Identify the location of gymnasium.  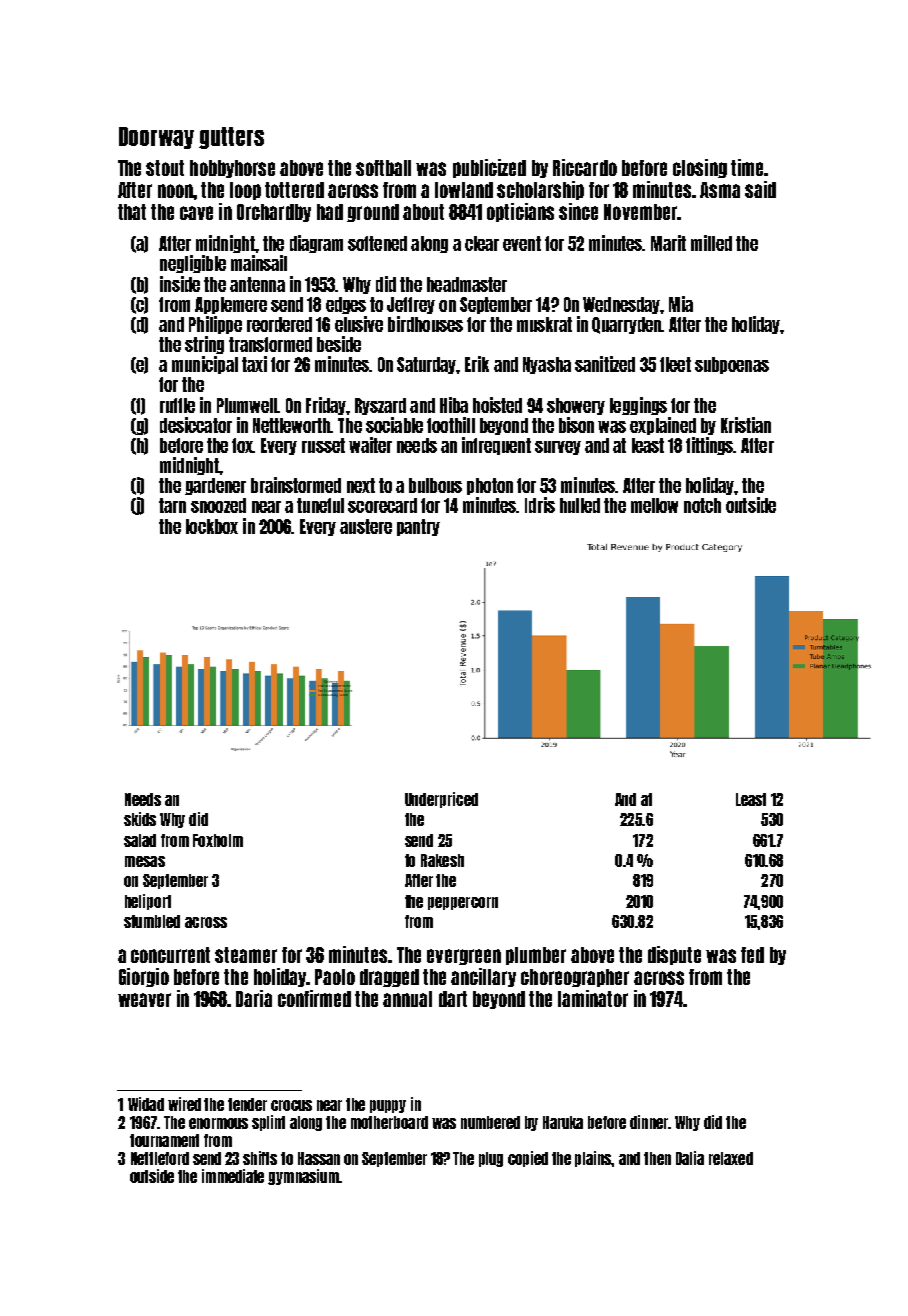
(303, 1177).
